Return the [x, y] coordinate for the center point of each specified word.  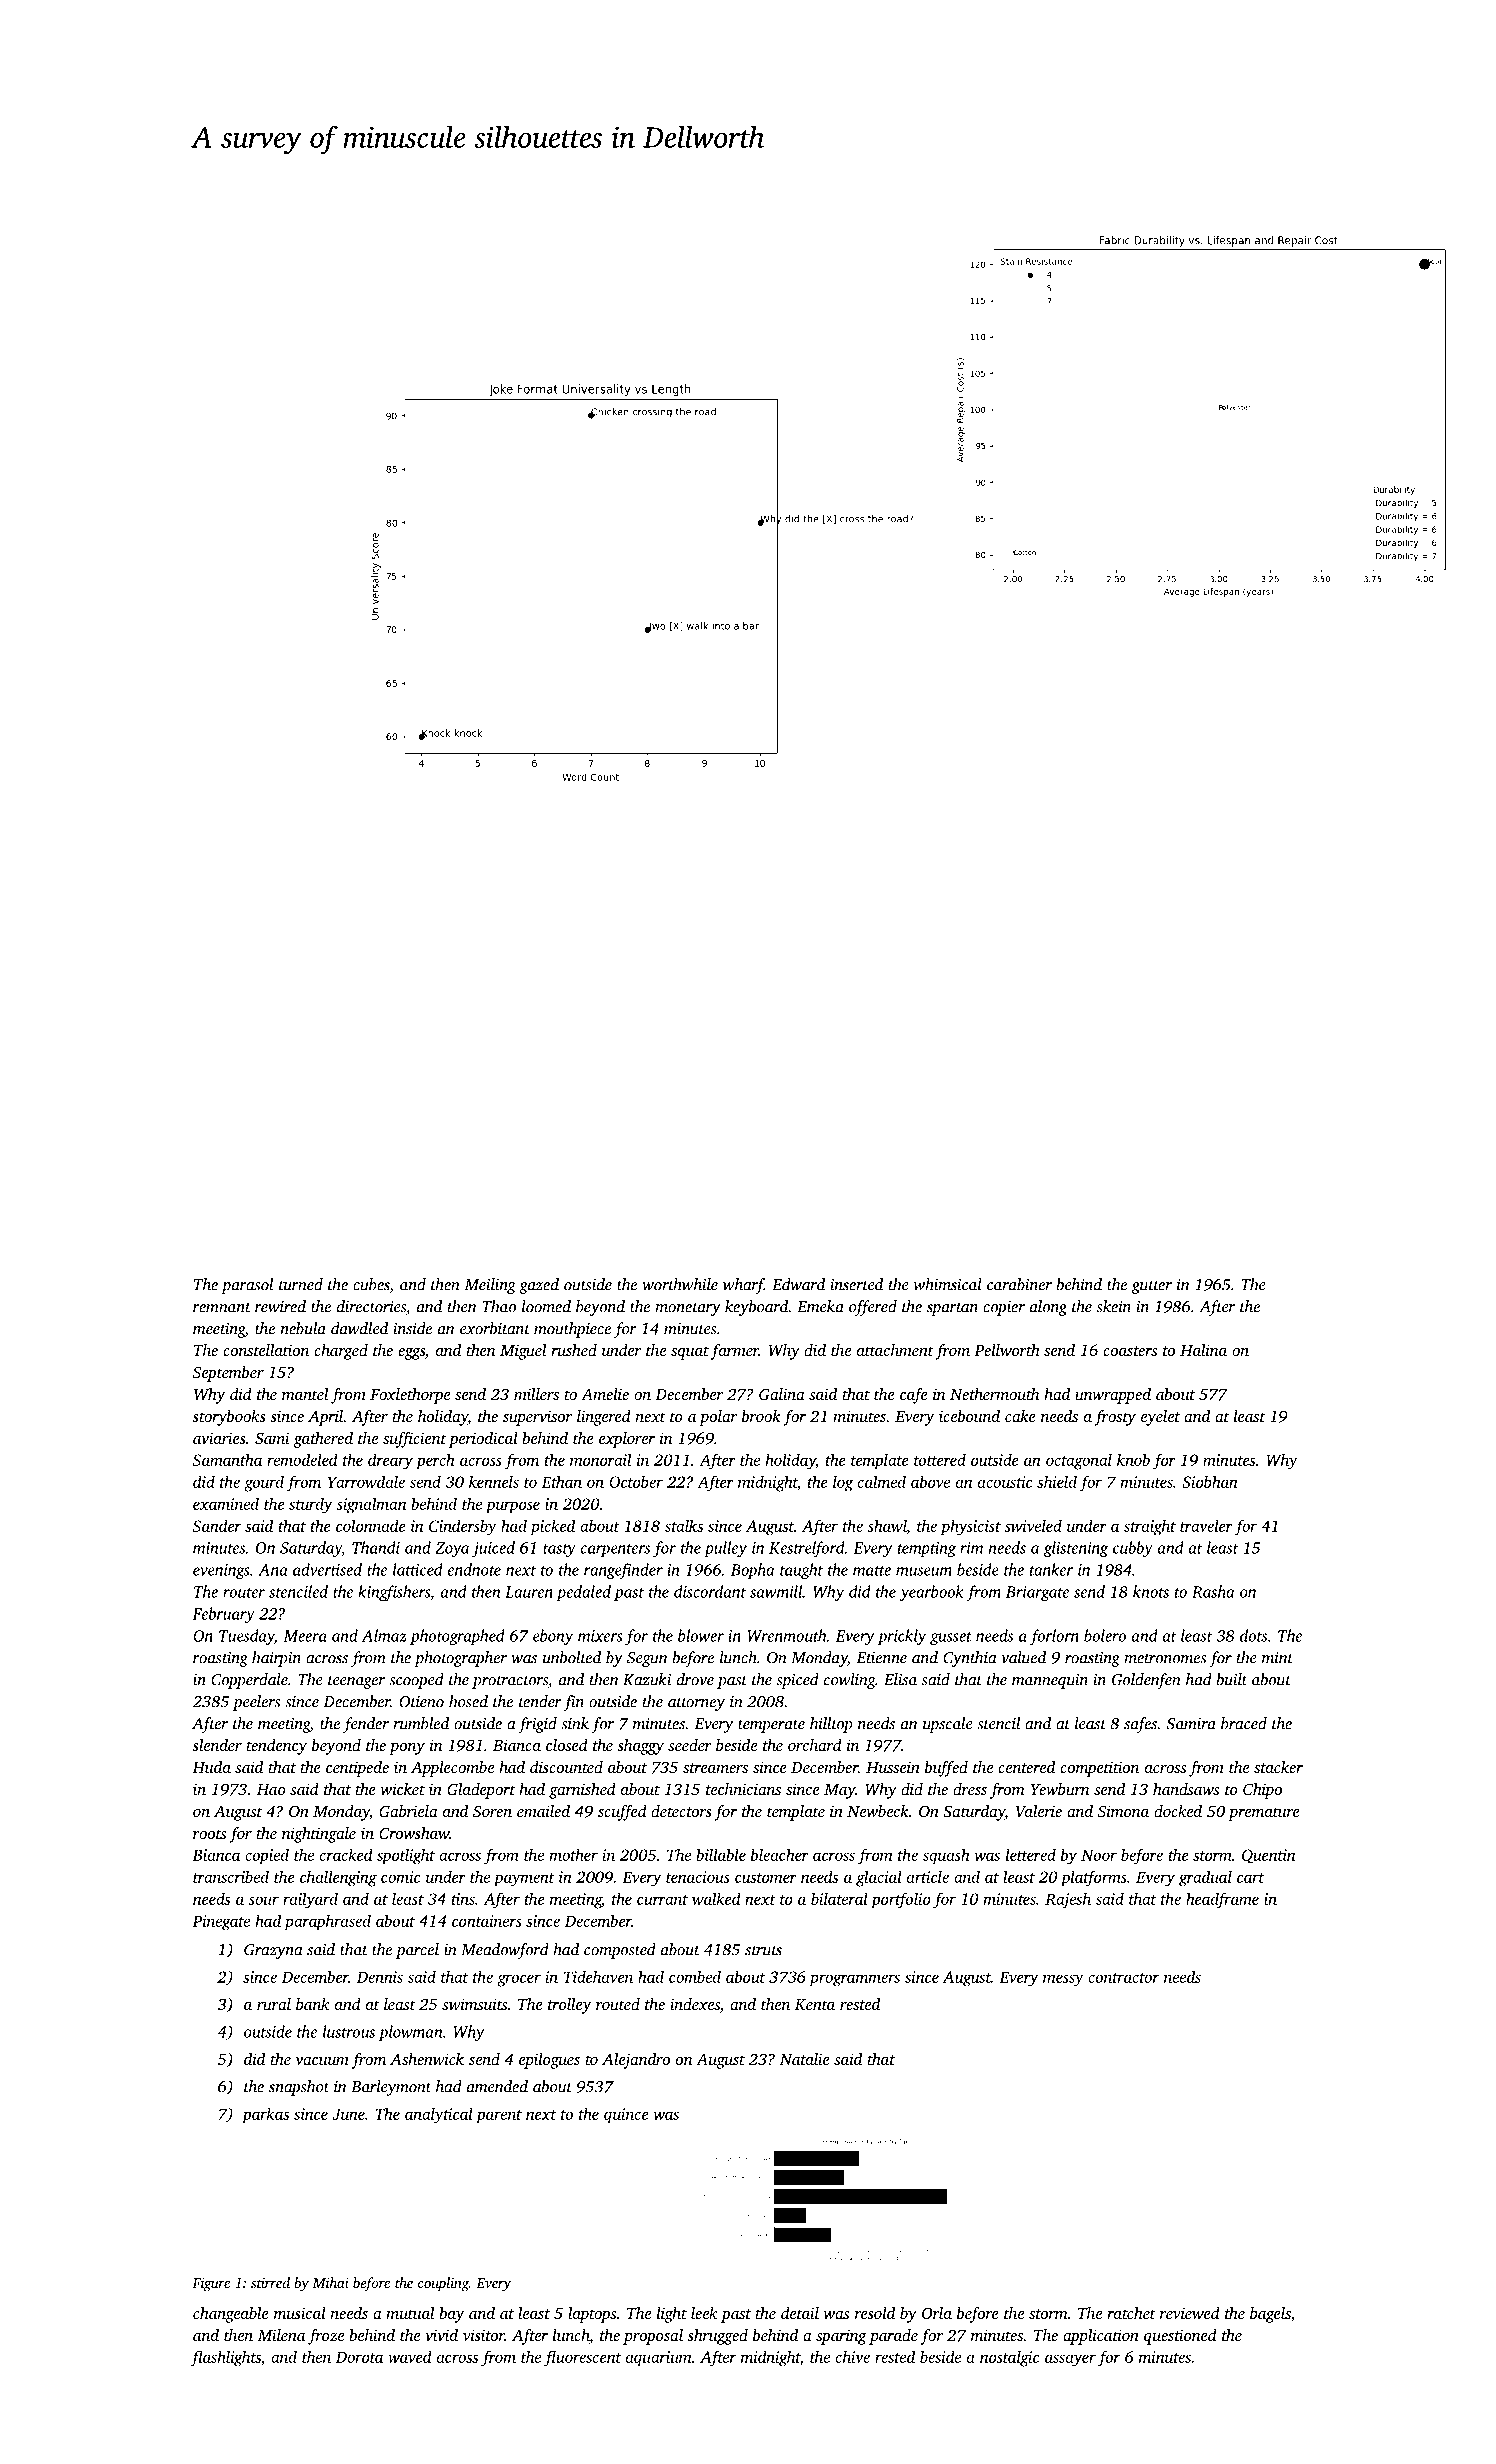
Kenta [815, 2004]
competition [1099, 1769]
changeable [231, 2315]
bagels [1270, 2315]
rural [274, 2004]
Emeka [820, 1306]
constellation [266, 1350]
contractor [1123, 1978]
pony [407, 1749]
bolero [1105, 1635]
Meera [305, 1636]
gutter [1152, 1287]
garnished [582, 1791]
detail [800, 2313]
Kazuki [647, 1679]
